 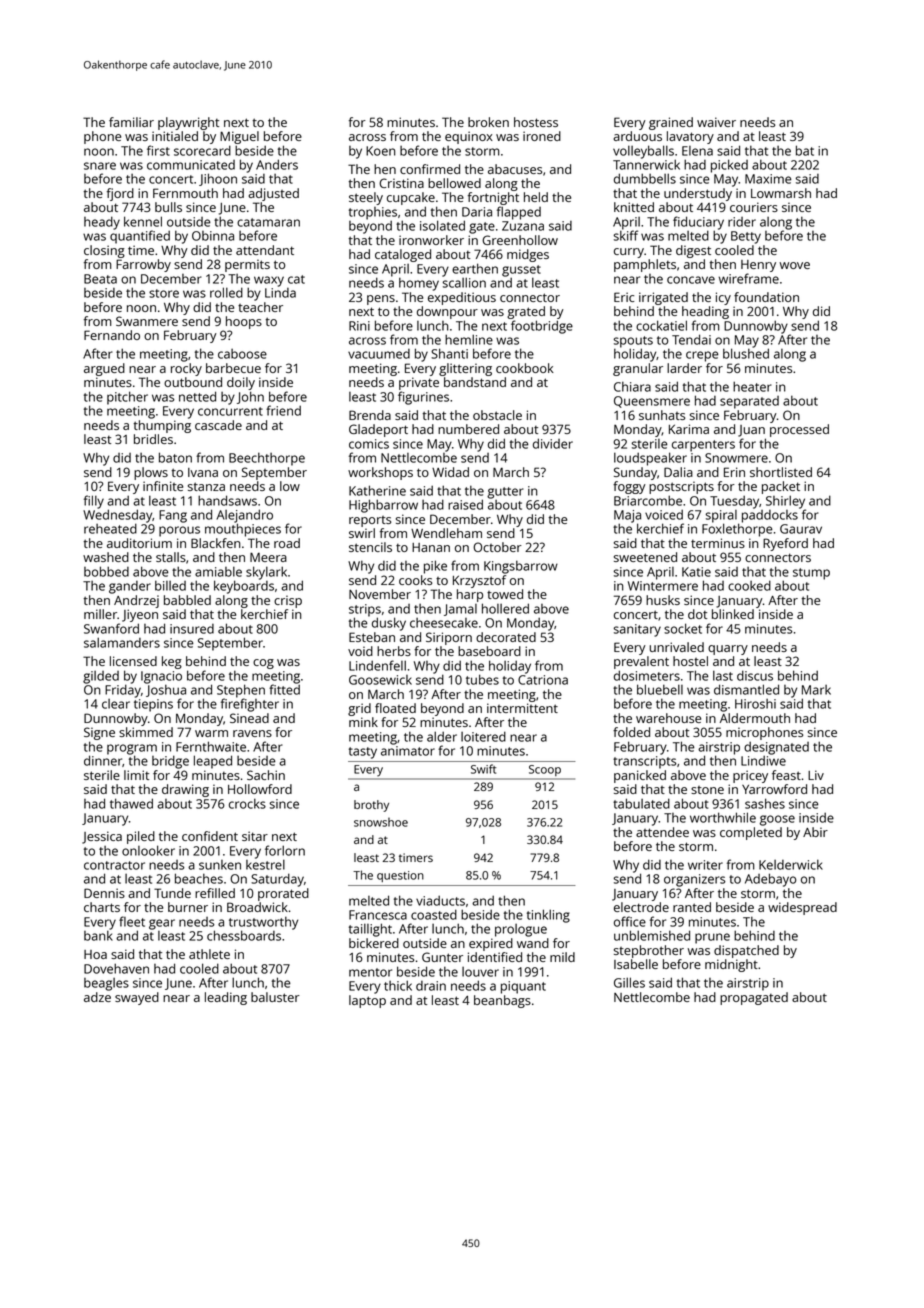 What do you see at coordinates (791, 864) in the screenshot?
I see `Kelderwick` at bounding box center [791, 864].
